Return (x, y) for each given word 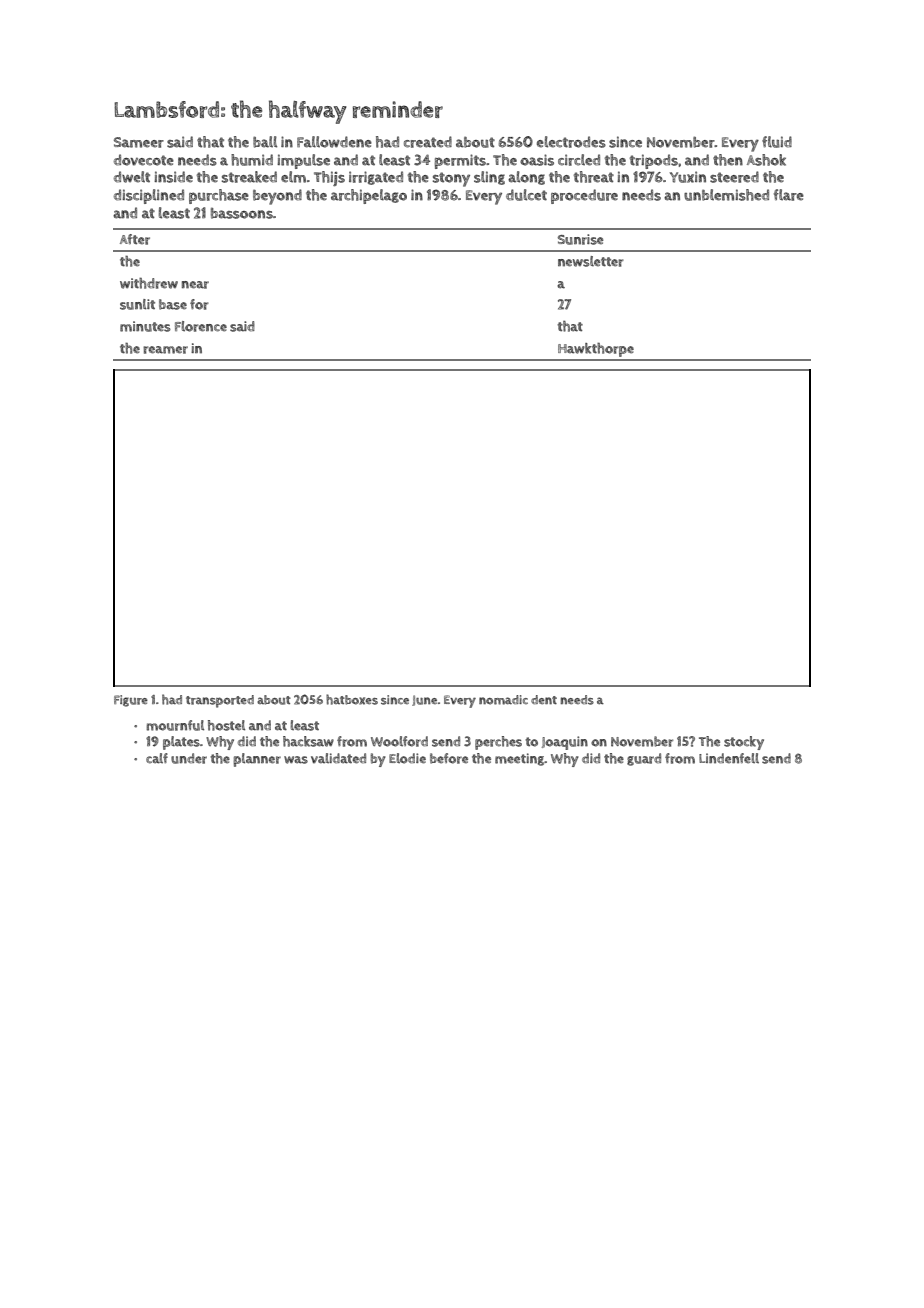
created (428, 142)
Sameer (139, 142)
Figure (131, 701)
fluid (777, 142)
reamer (165, 350)
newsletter (591, 261)
